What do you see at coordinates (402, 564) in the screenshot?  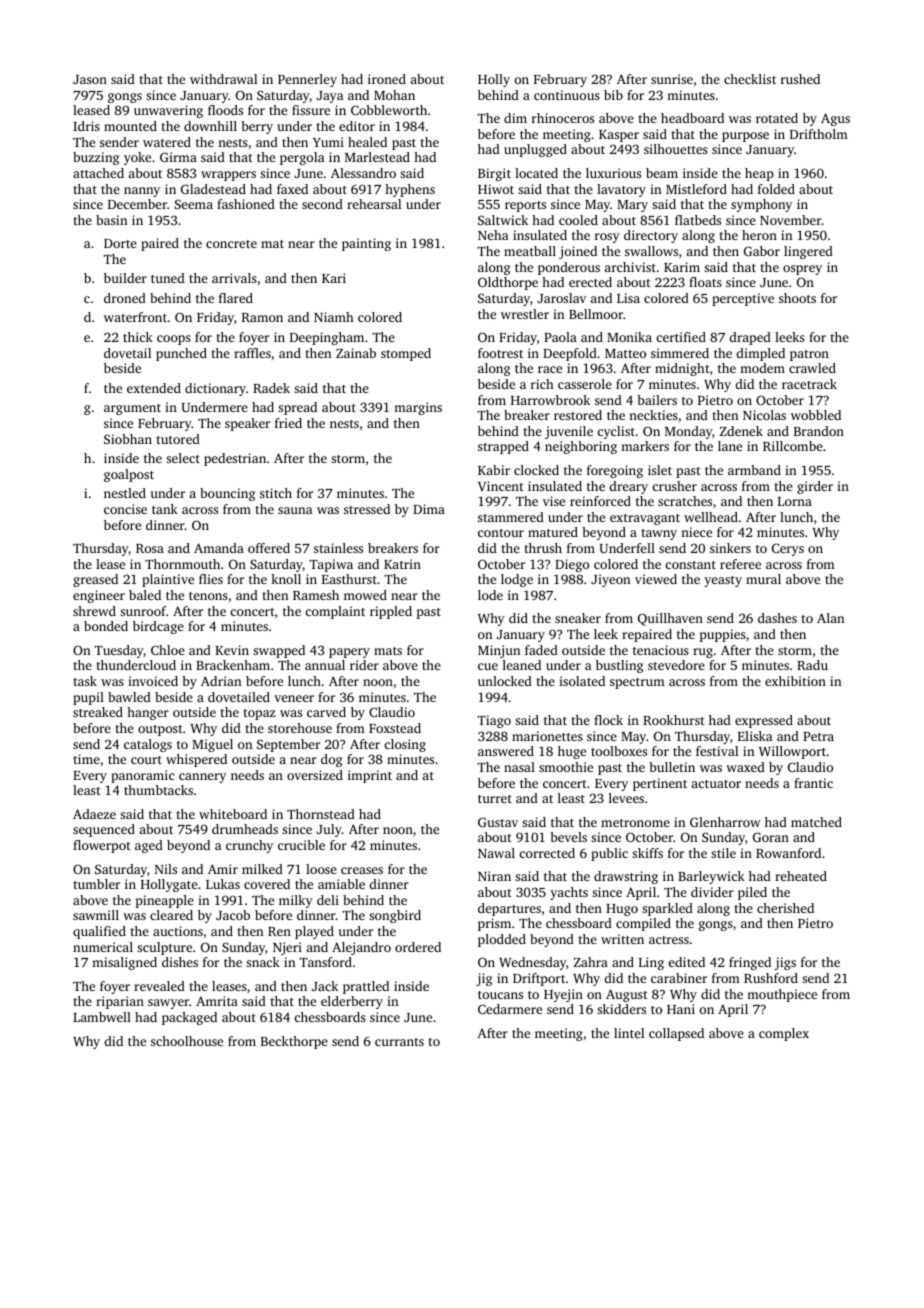 I see `Katrin` at bounding box center [402, 564].
